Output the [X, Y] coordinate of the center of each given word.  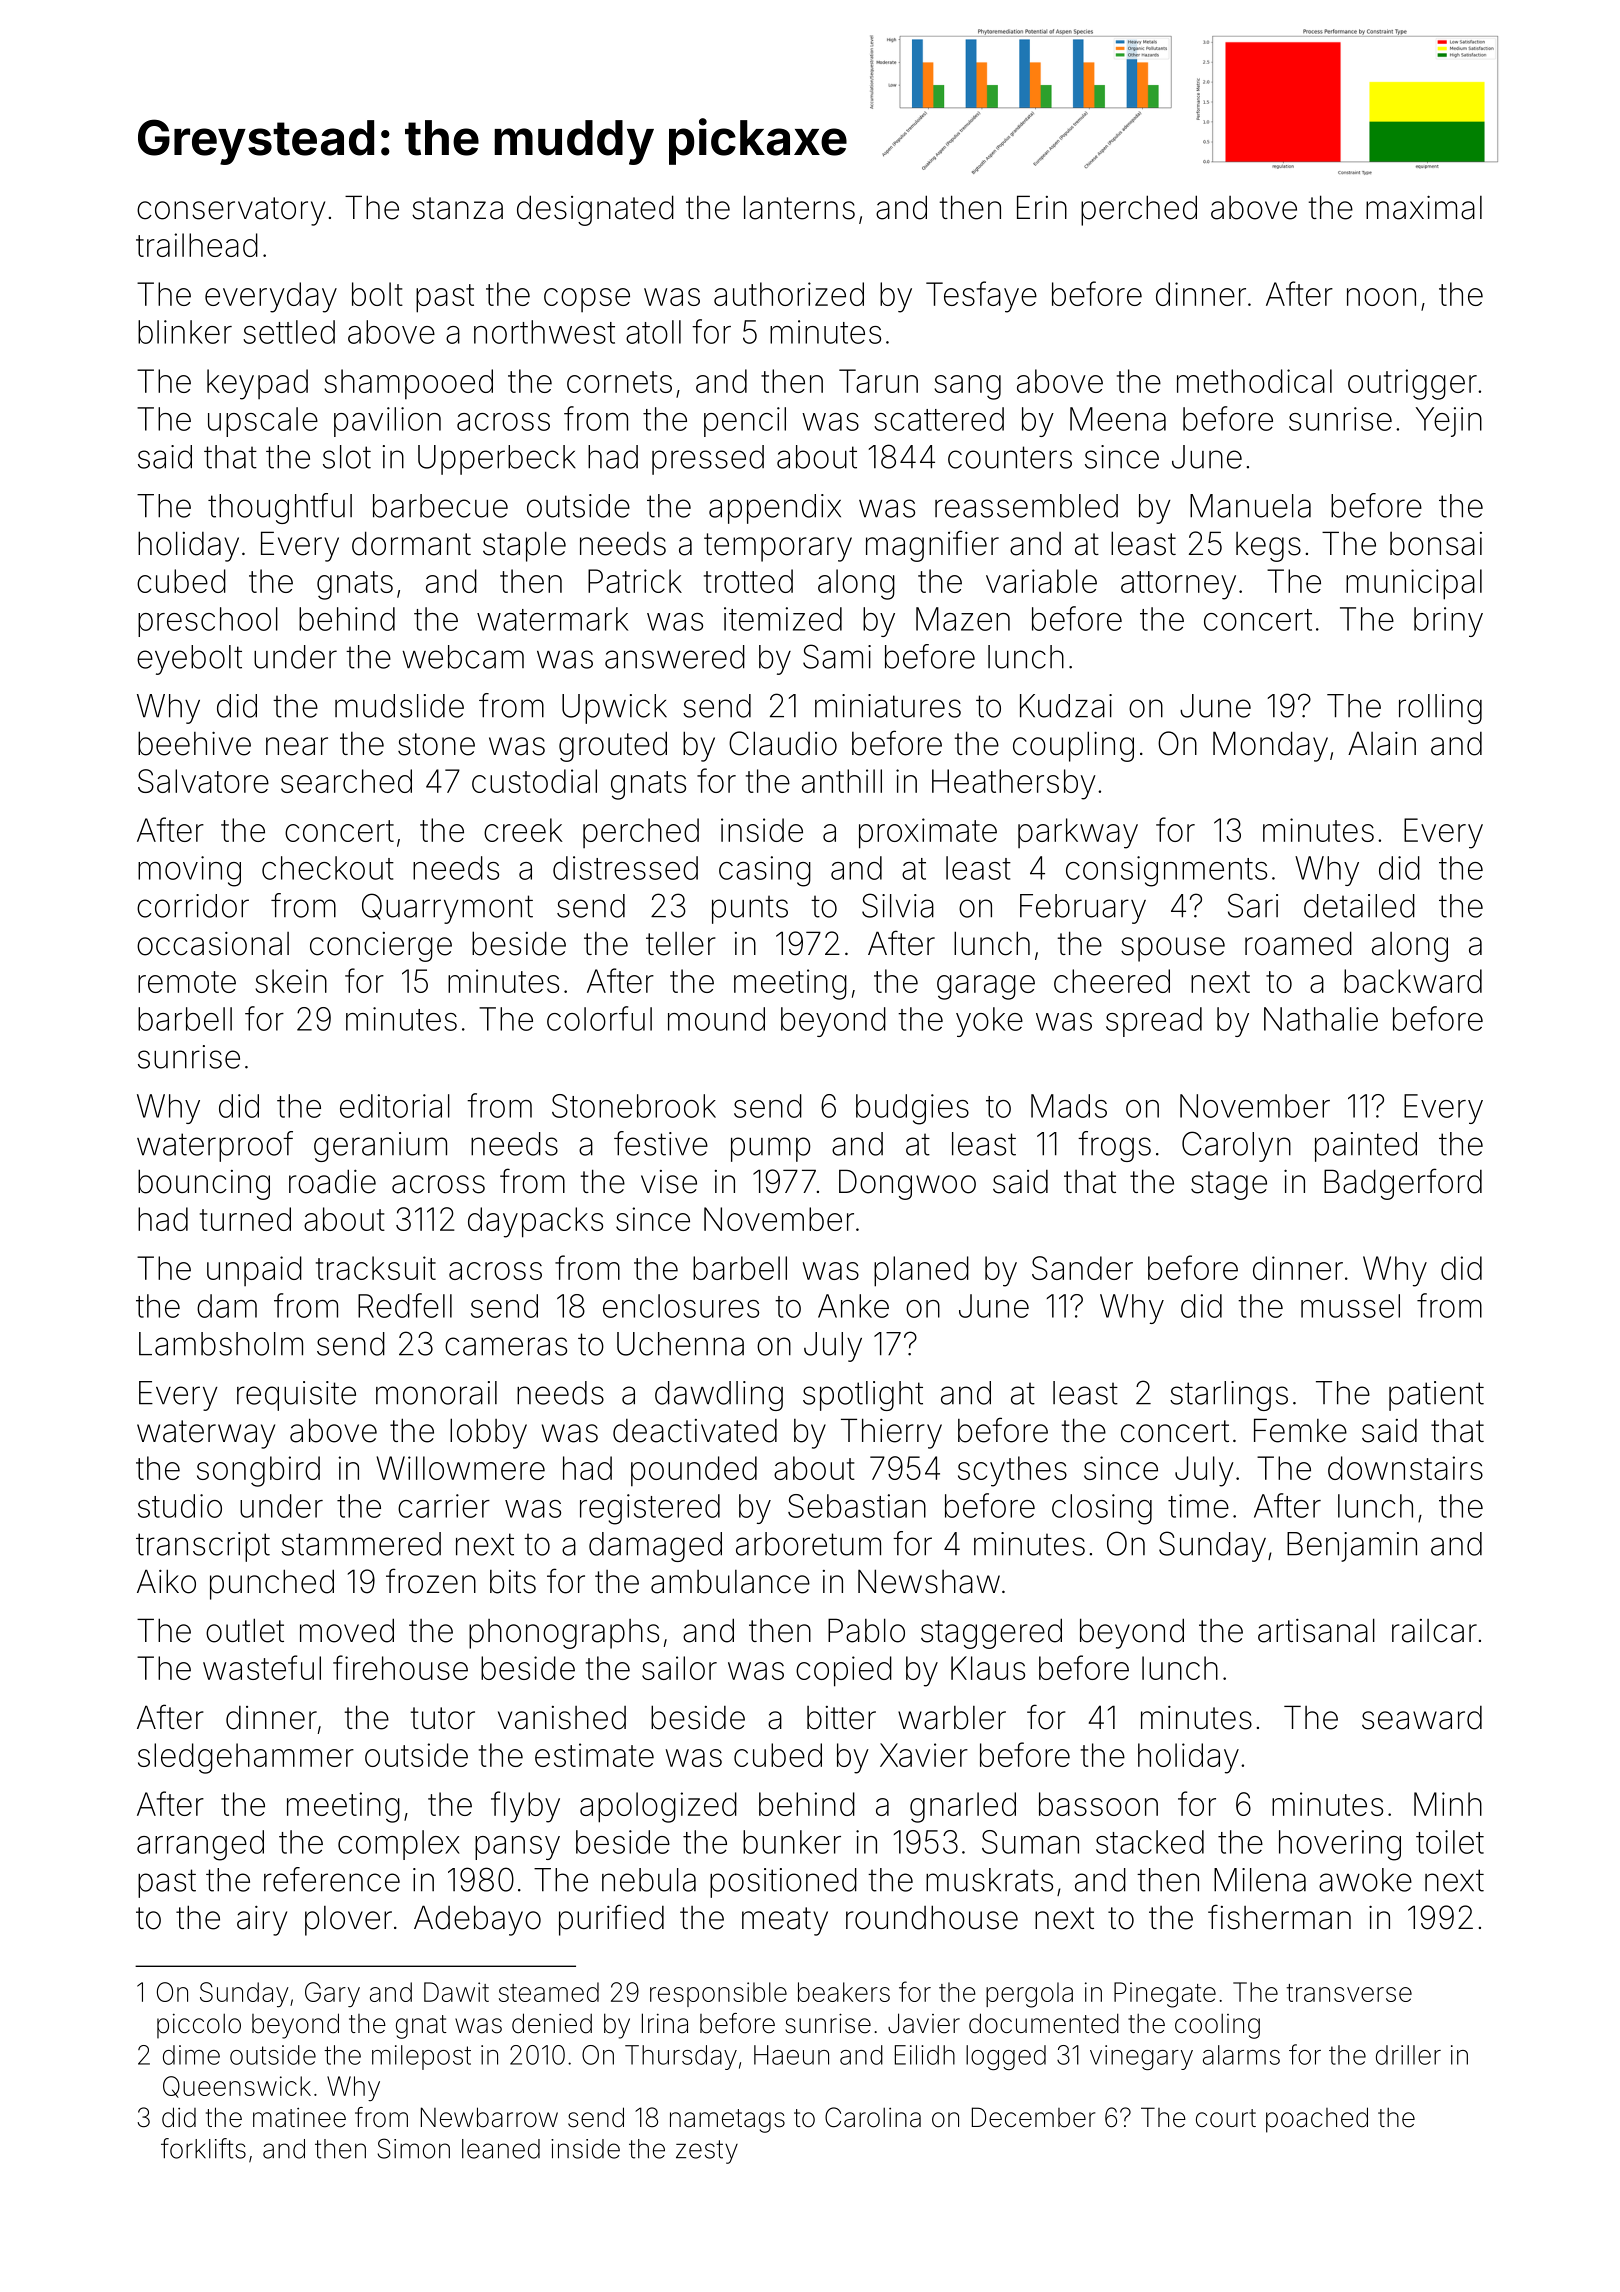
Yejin [1449, 422]
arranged [200, 1845]
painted [1366, 1147]
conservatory [231, 211]
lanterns [799, 207]
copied [844, 1671]
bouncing [204, 1184]
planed [921, 1271]
